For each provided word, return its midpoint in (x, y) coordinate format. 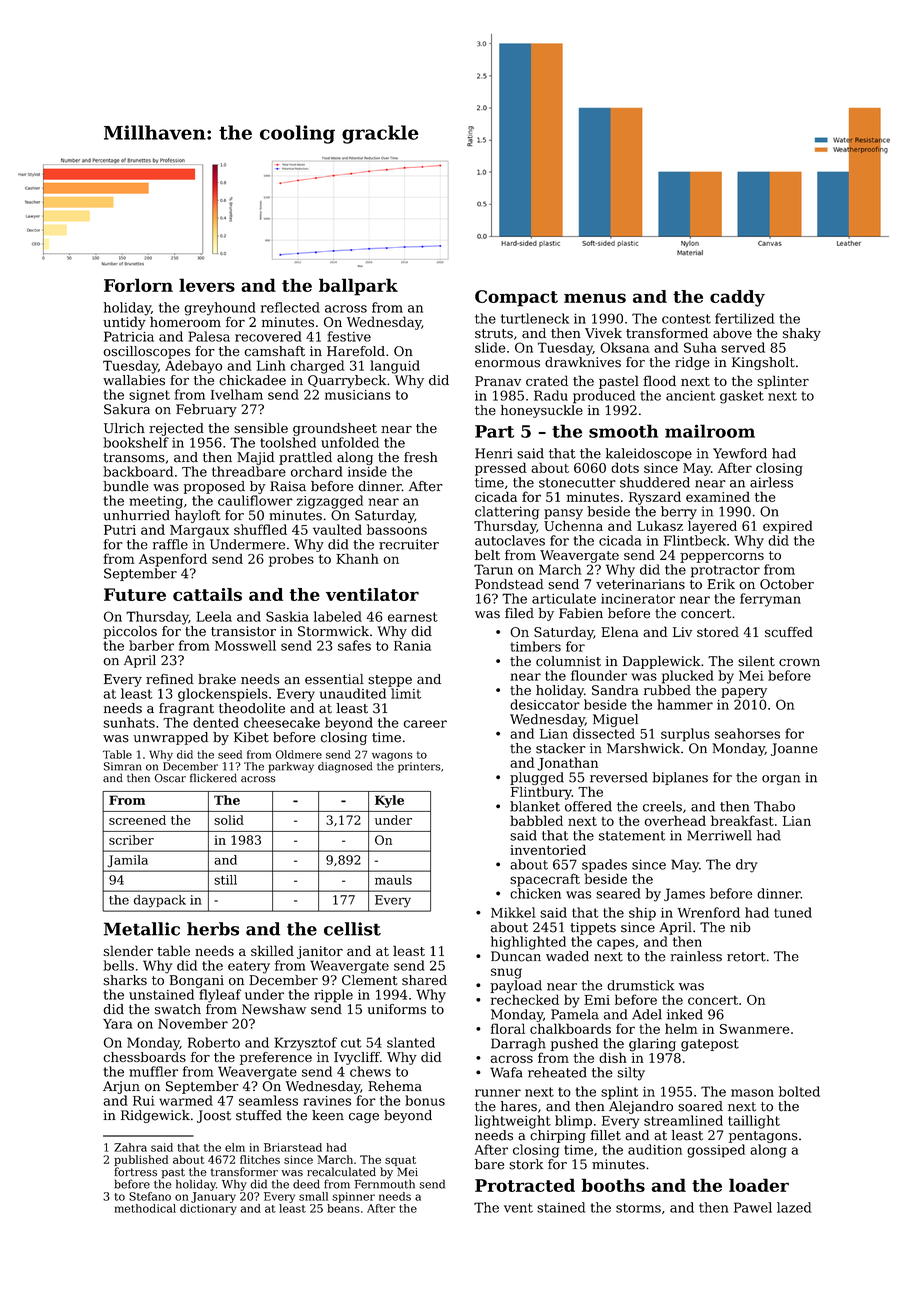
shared (424, 980)
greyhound (220, 309)
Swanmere (754, 1029)
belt (487, 555)
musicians (358, 395)
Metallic (142, 929)
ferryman (770, 600)
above (732, 333)
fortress (136, 1172)
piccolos (130, 632)
